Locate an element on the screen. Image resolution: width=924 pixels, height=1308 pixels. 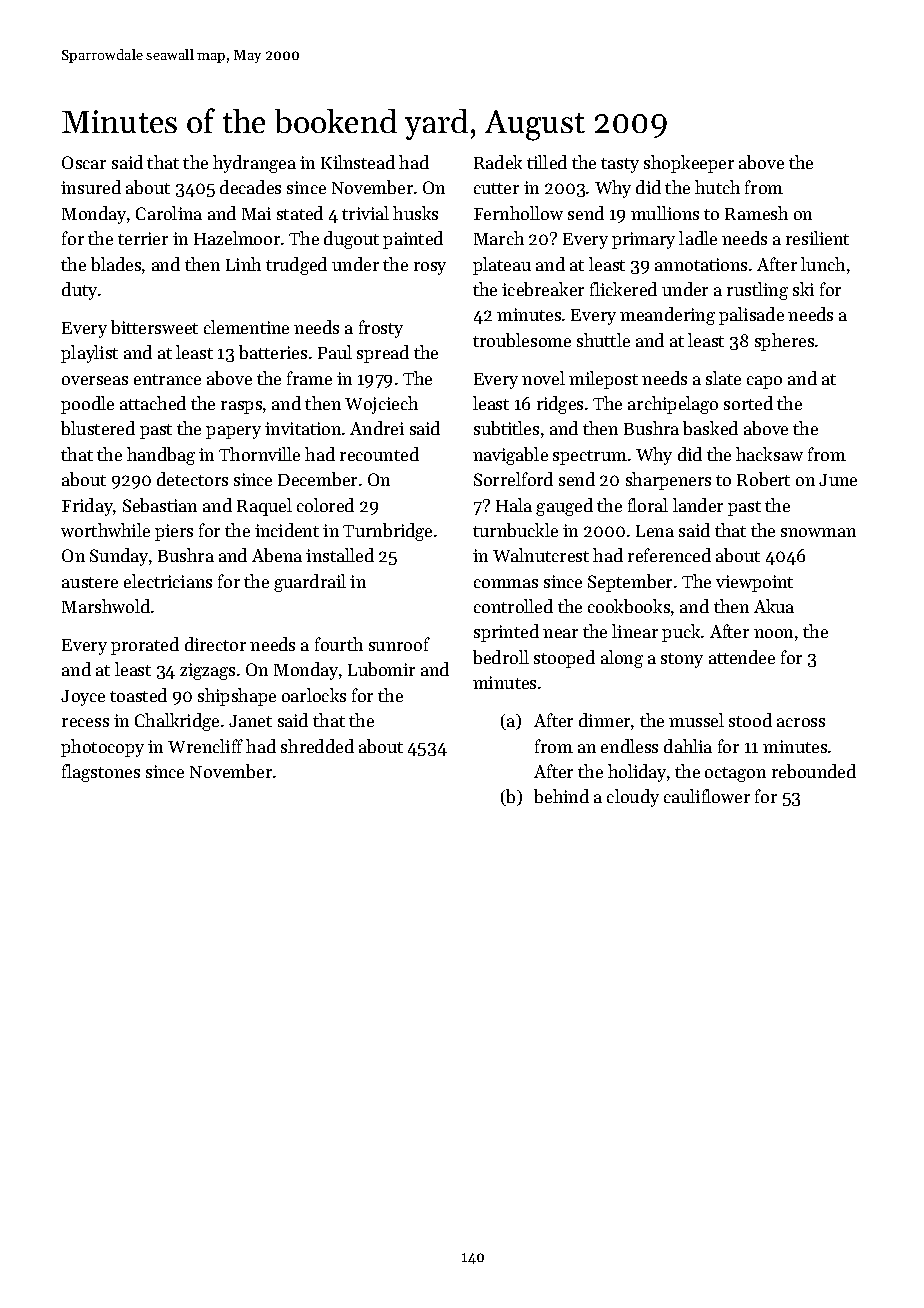
shredded is located at coordinates (317, 746).
